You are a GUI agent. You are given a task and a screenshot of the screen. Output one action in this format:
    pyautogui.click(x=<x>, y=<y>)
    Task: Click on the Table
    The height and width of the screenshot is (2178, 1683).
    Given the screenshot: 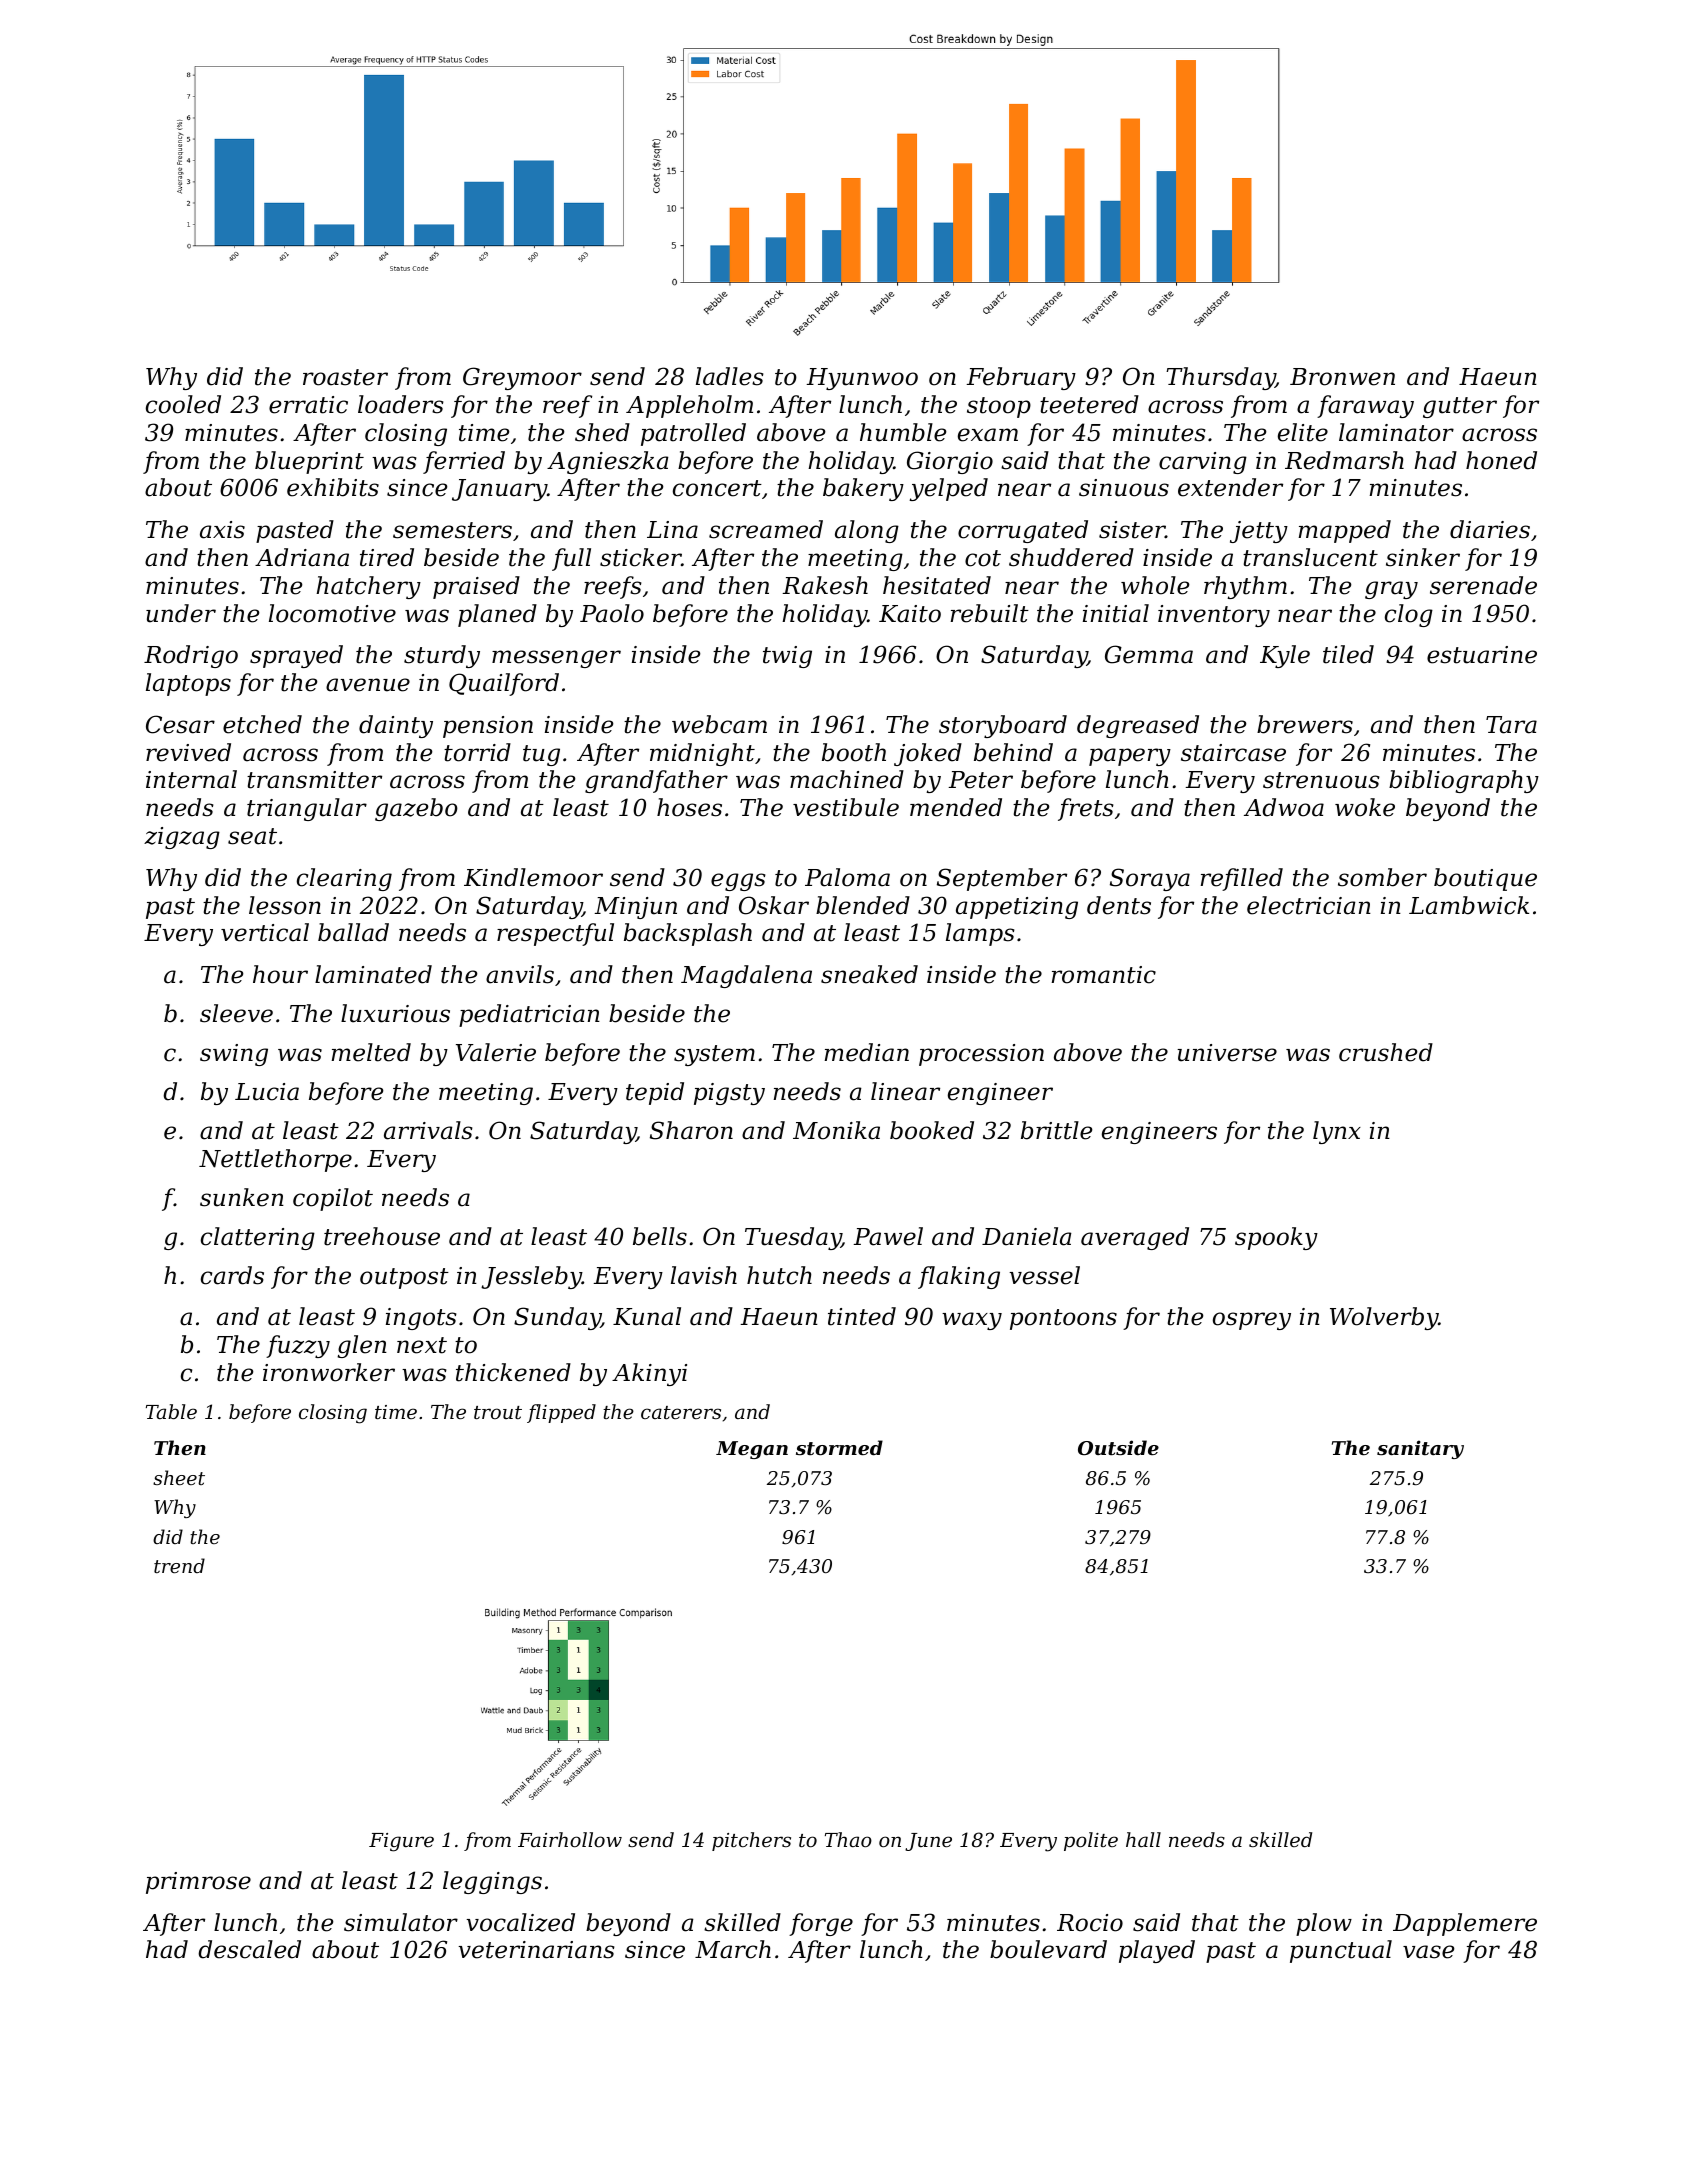 What is the action you would take?
    pyautogui.click(x=171, y=1411)
